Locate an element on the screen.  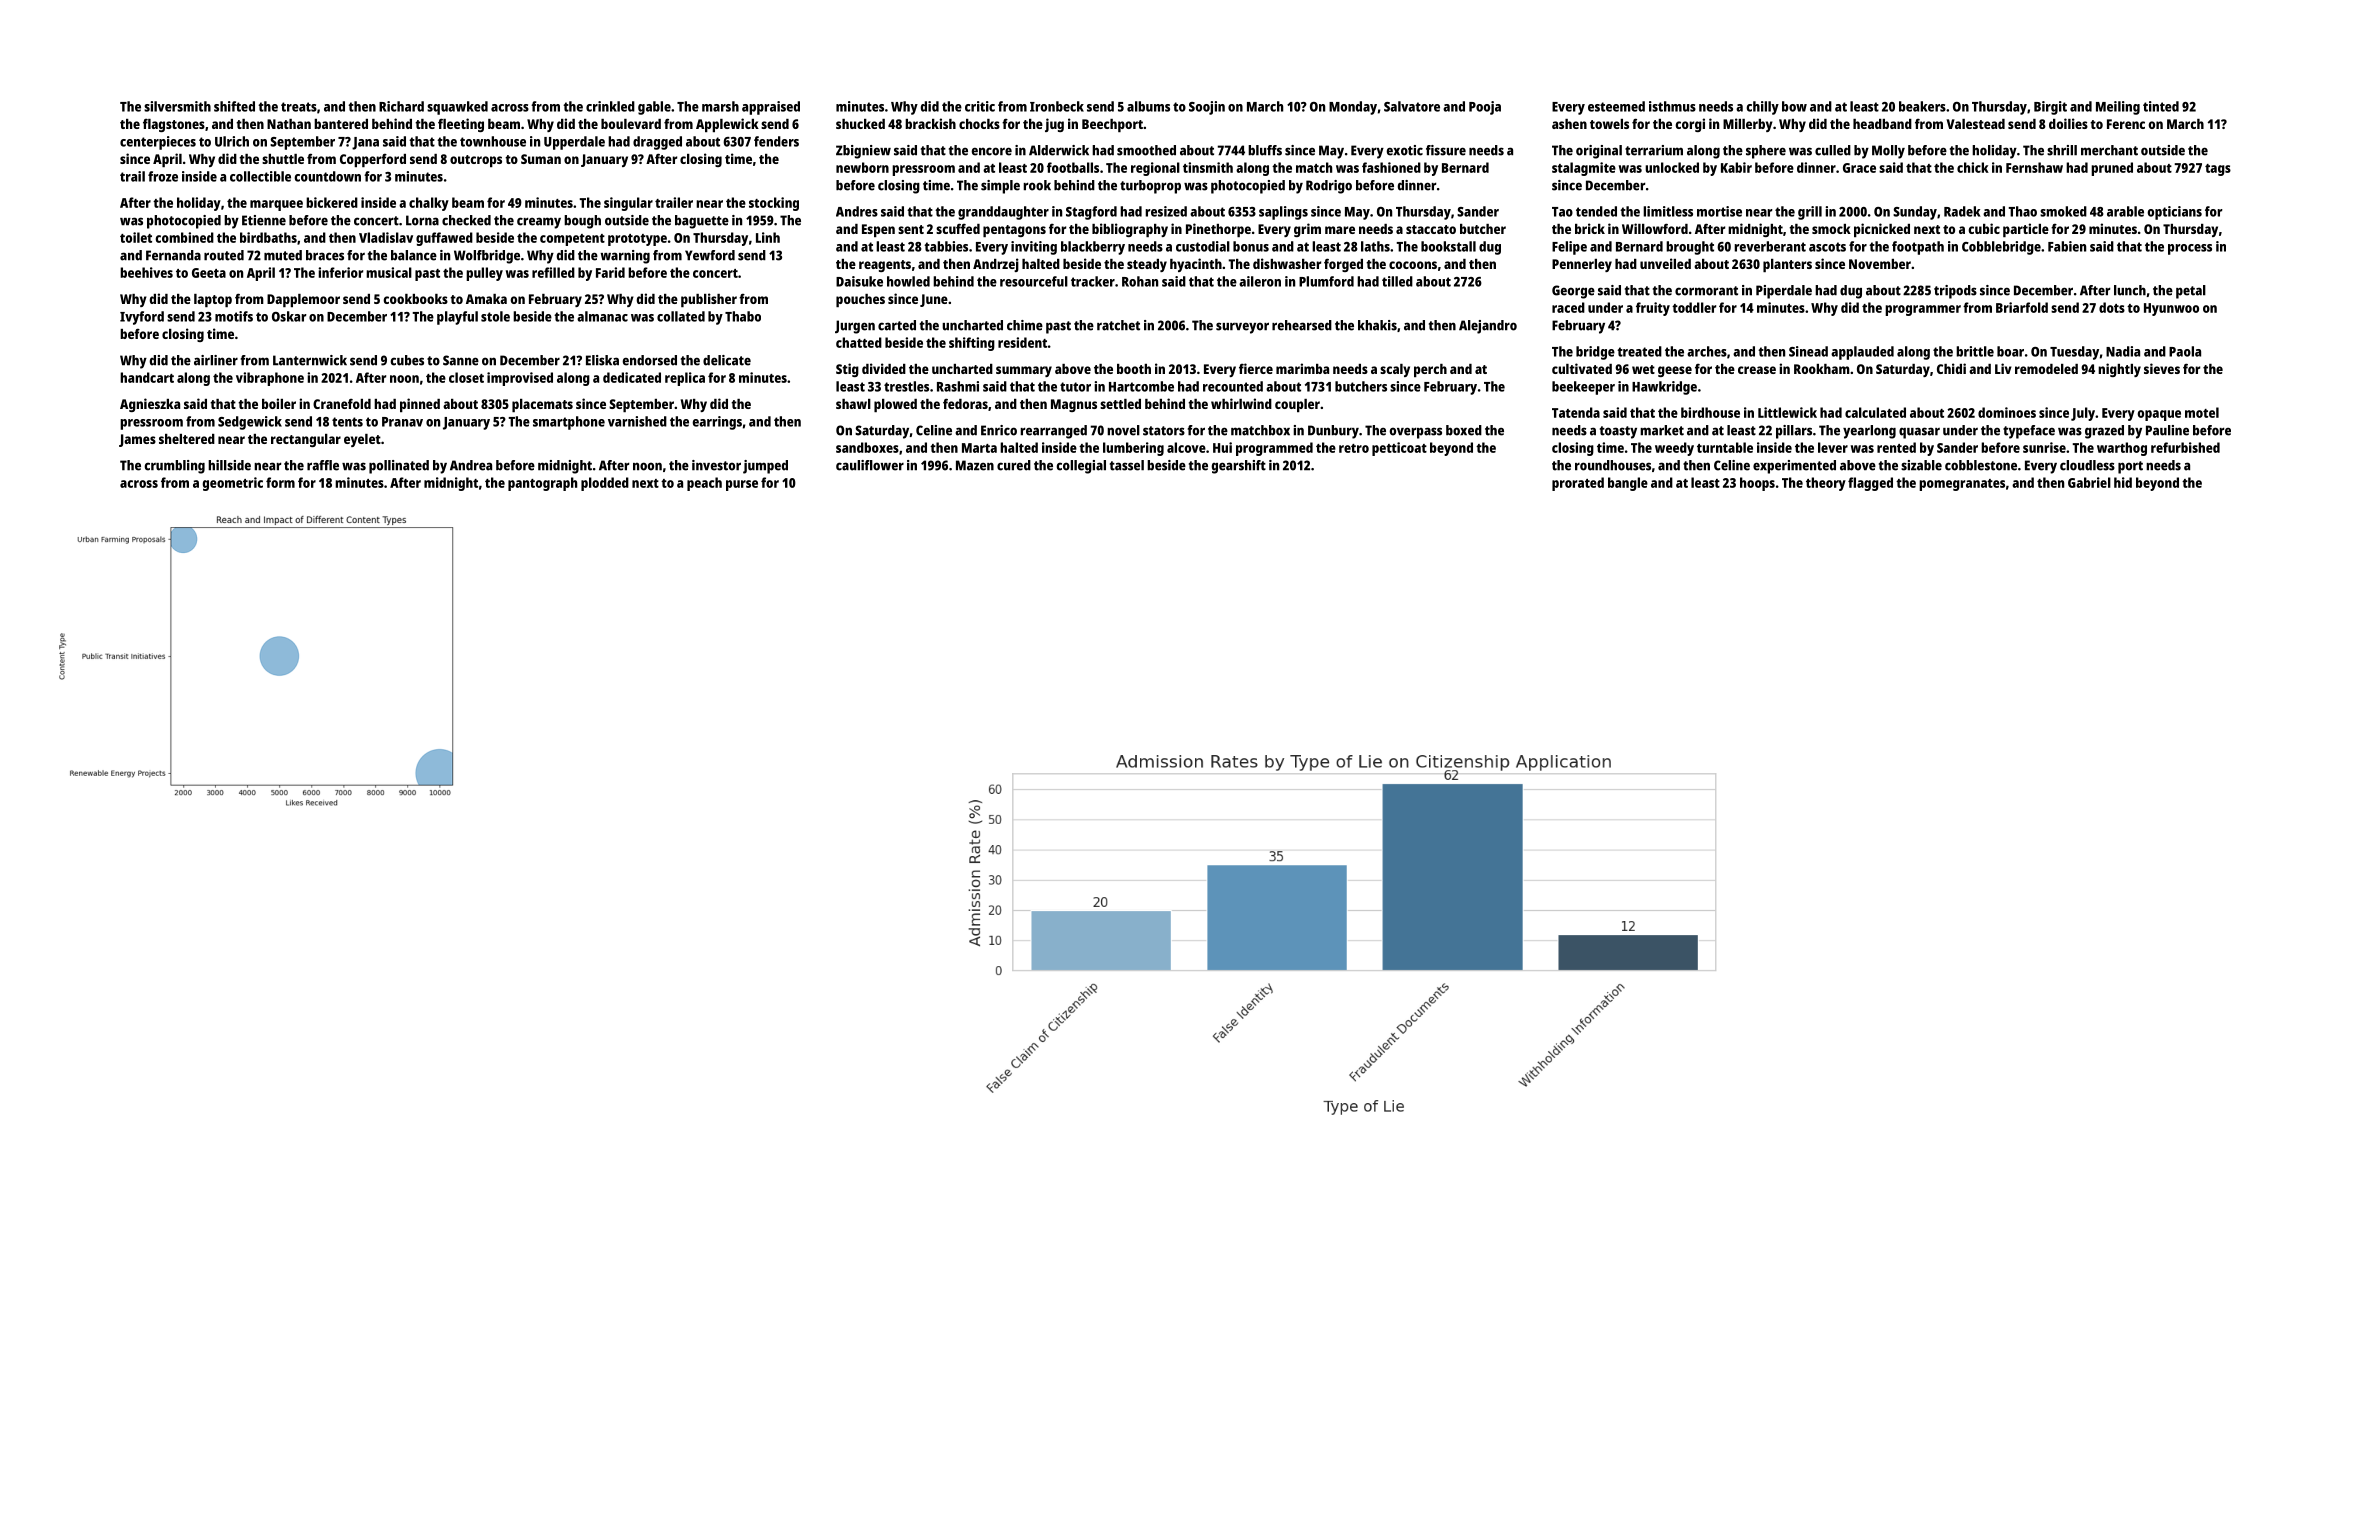
unlocked is located at coordinates (1672, 167).
